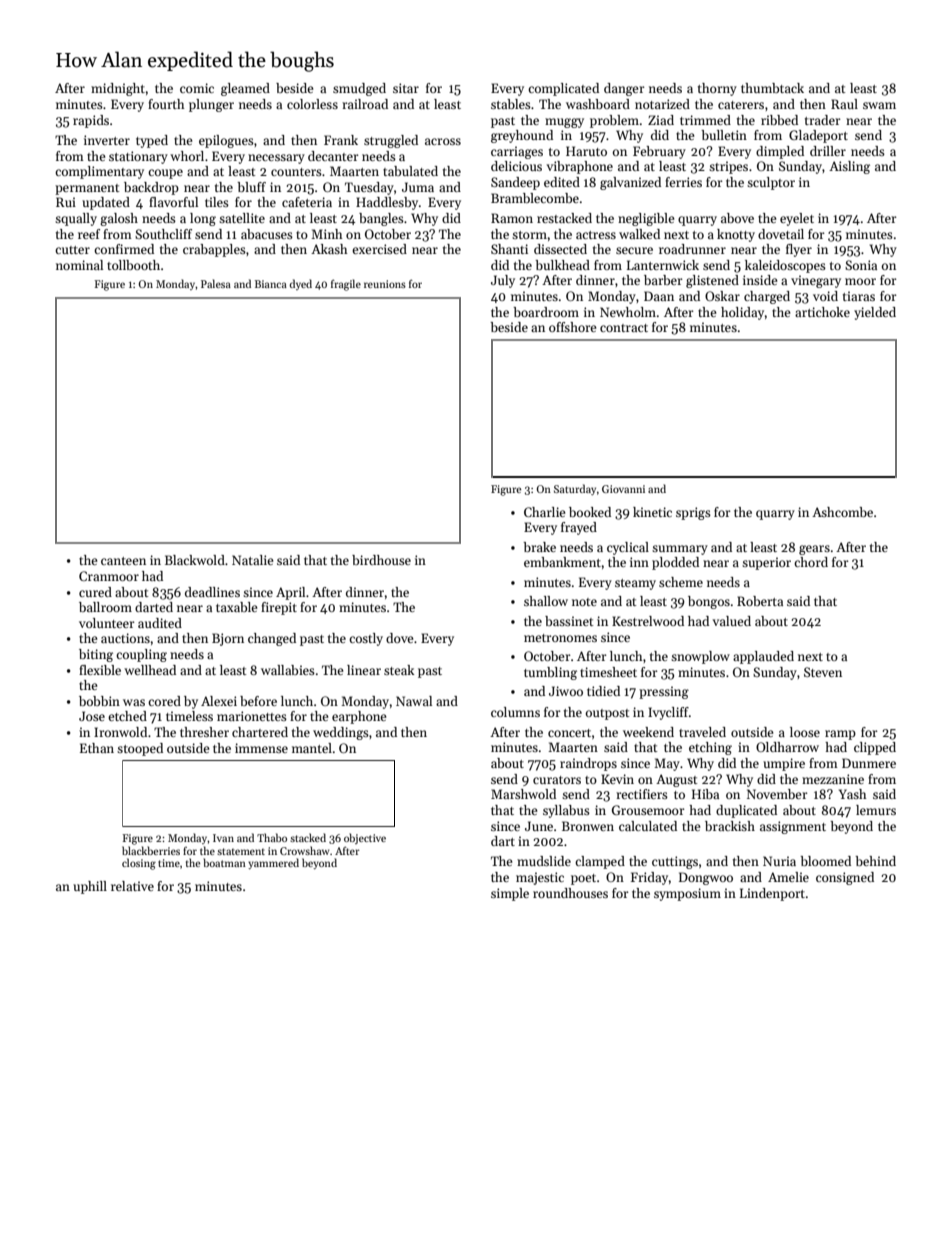 The width and height of the page is (952, 1233). I want to click on Natalie, so click(253, 560).
